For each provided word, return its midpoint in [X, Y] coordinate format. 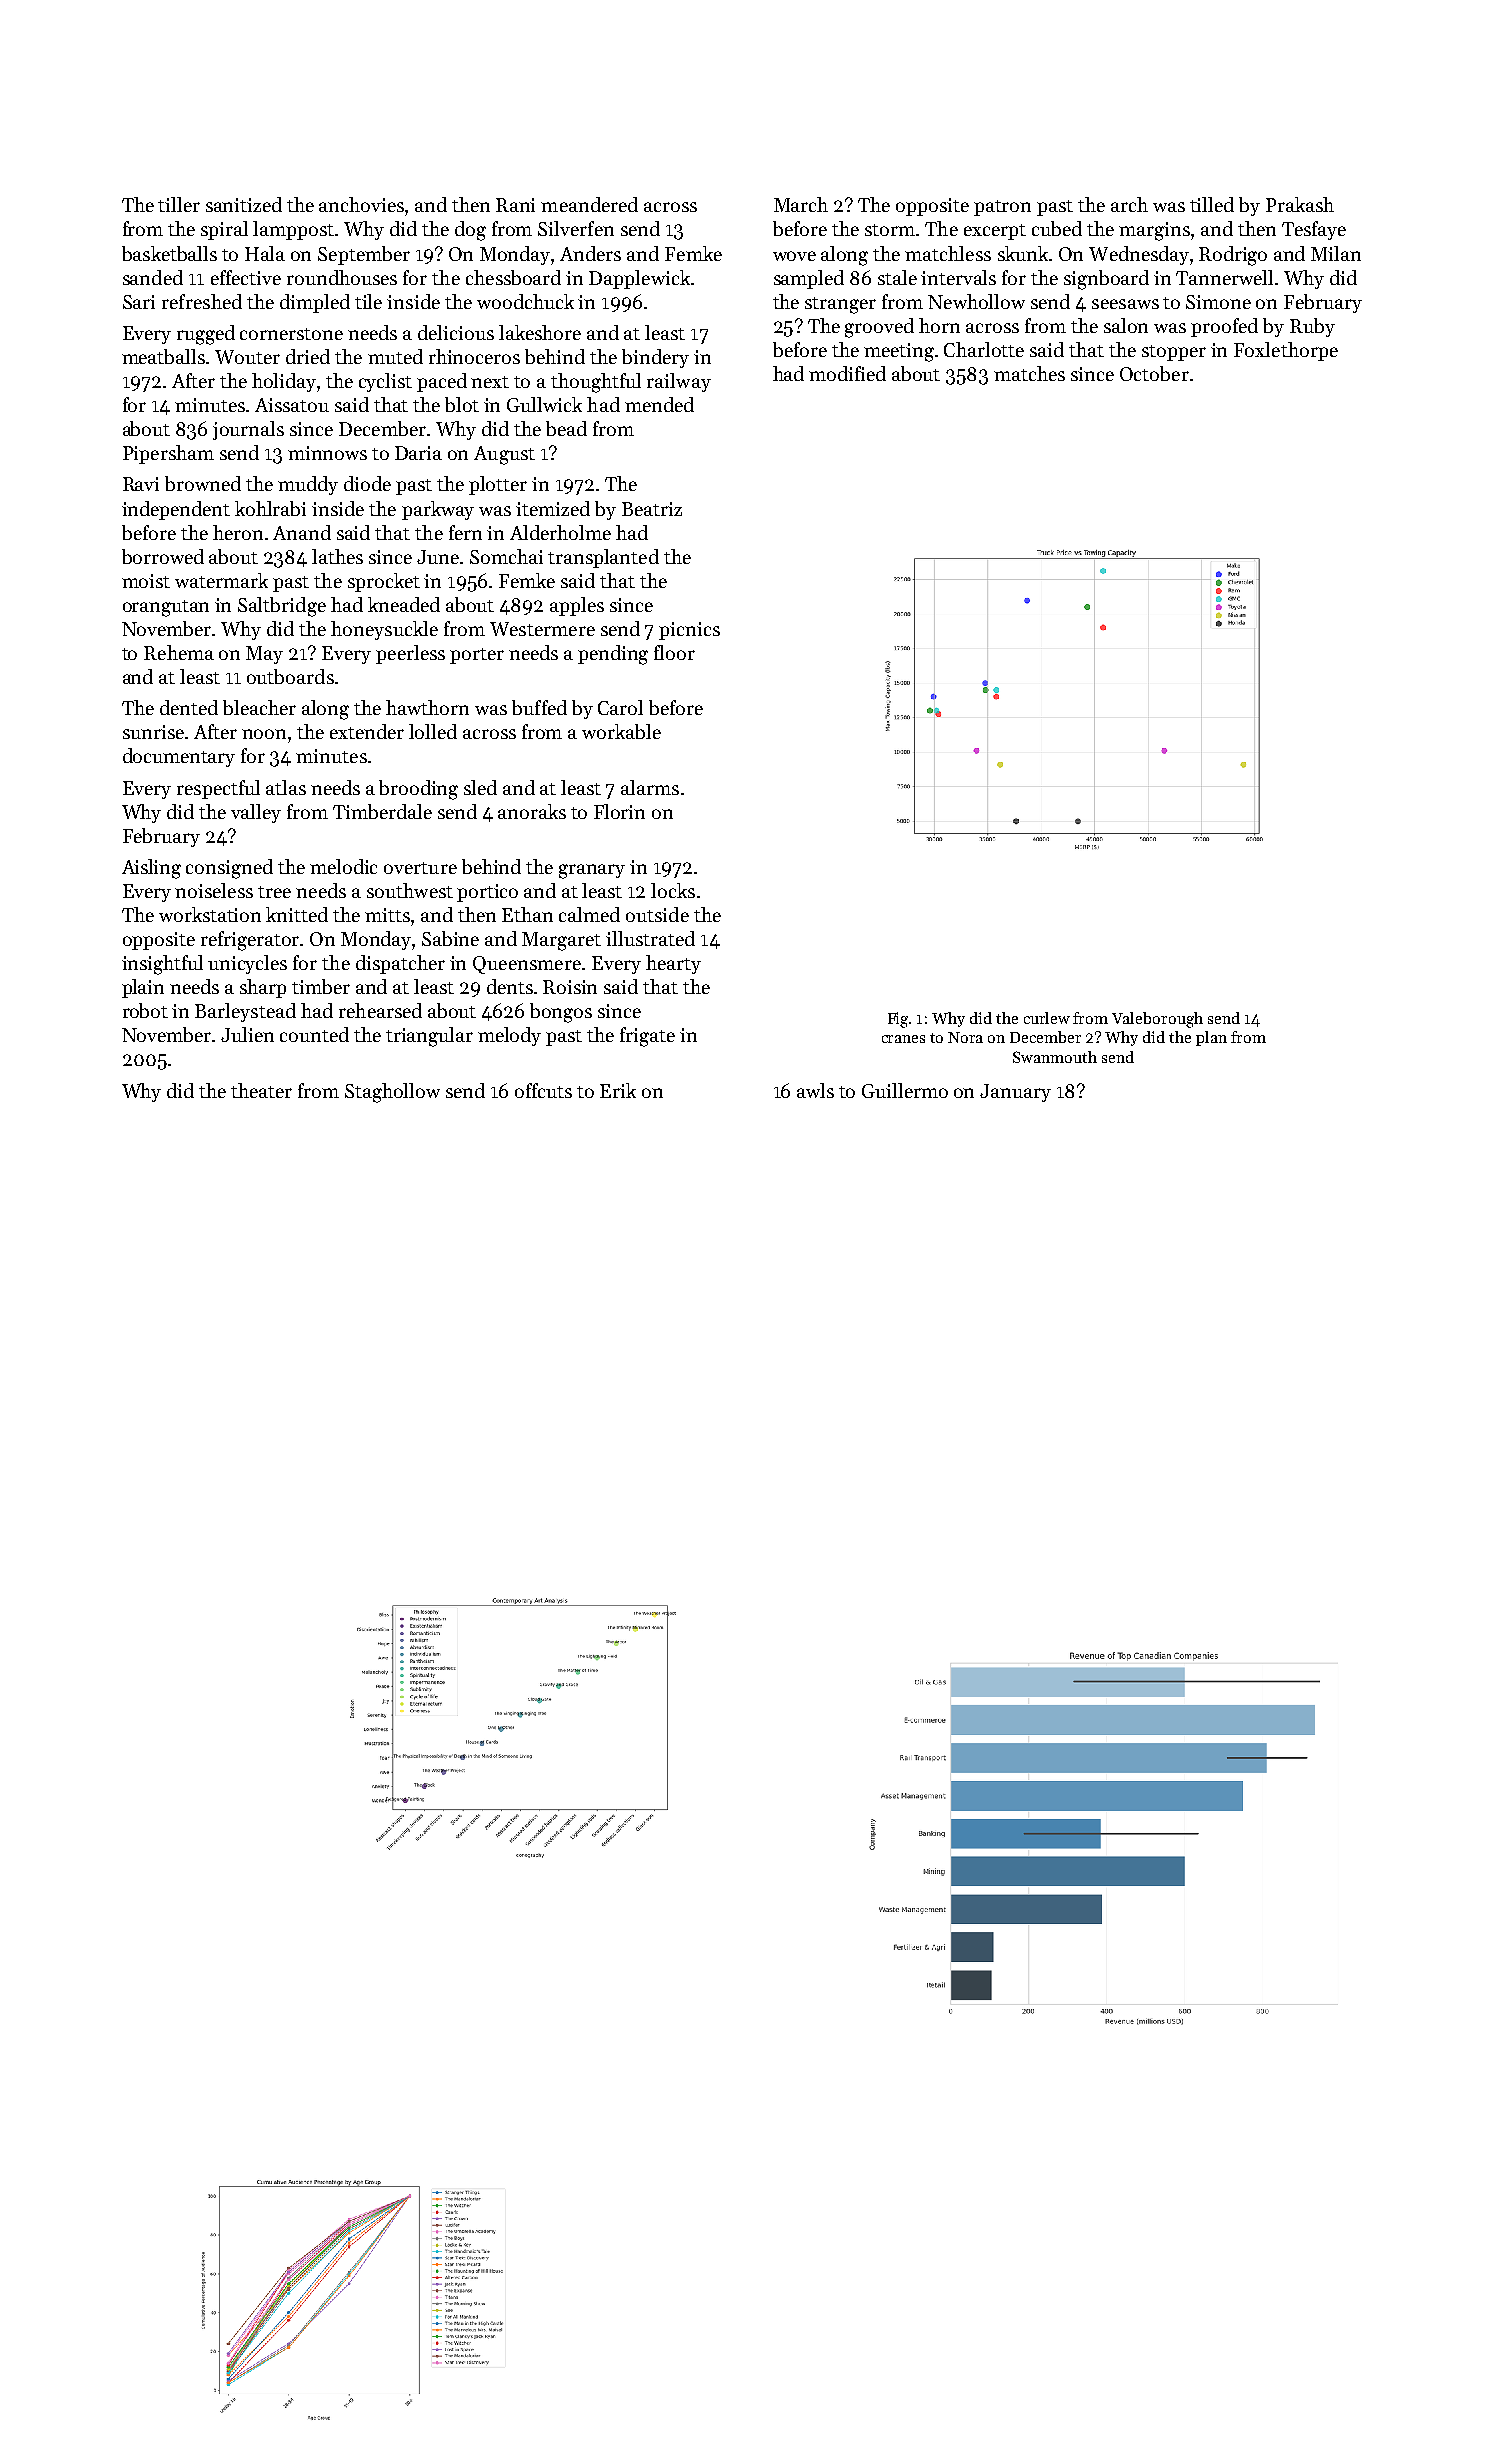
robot [145, 1010]
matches [1029, 373]
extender [367, 731]
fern [465, 532]
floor [674, 652]
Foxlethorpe [1286, 351]
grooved [879, 328]
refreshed [202, 301]
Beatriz [652, 509]
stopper [1174, 353]
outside [657, 914]
